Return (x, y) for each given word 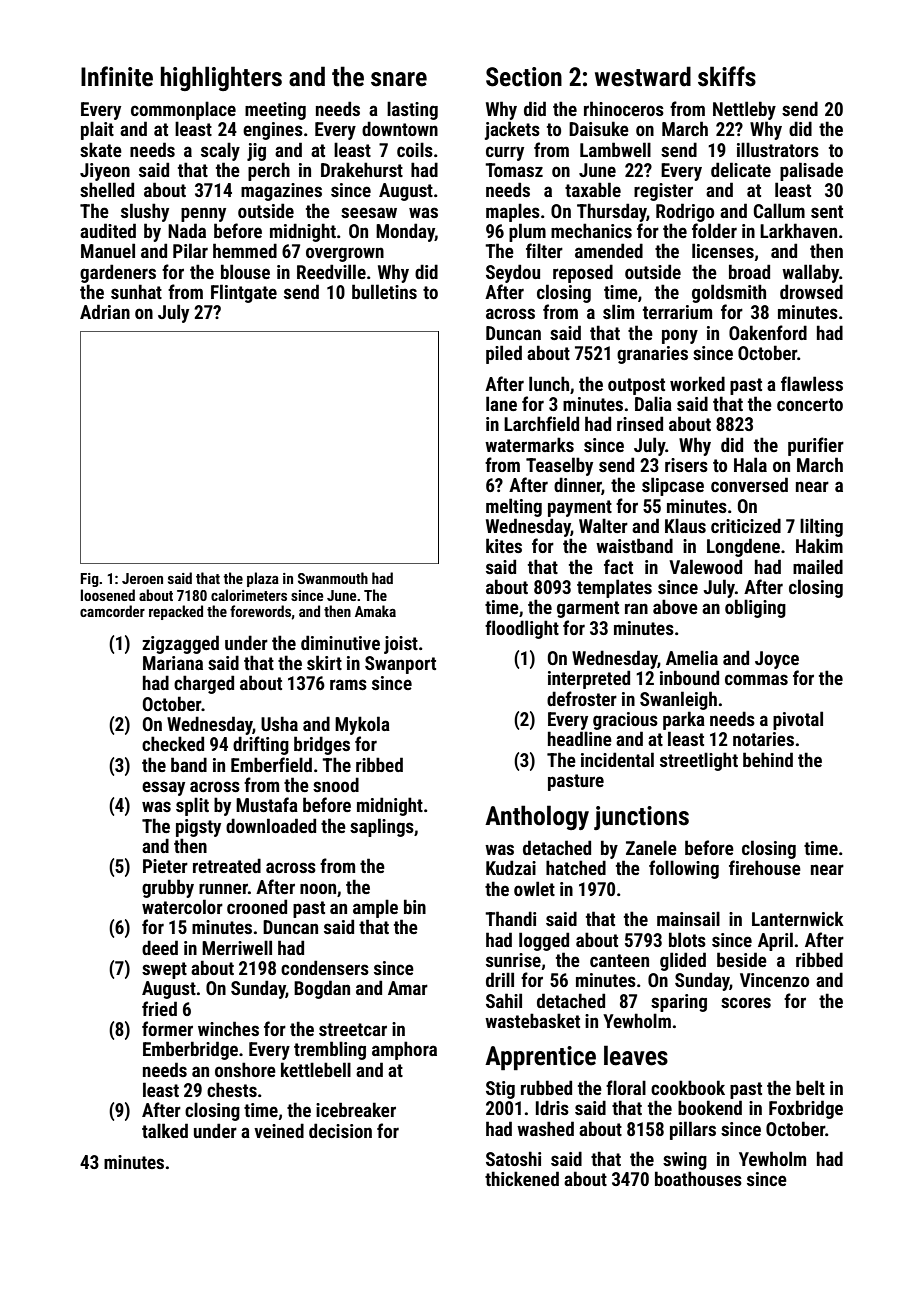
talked (165, 1130)
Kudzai (511, 867)
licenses (723, 250)
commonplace (183, 110)
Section (524, 77)
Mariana (173, 663)
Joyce (777, 660)
